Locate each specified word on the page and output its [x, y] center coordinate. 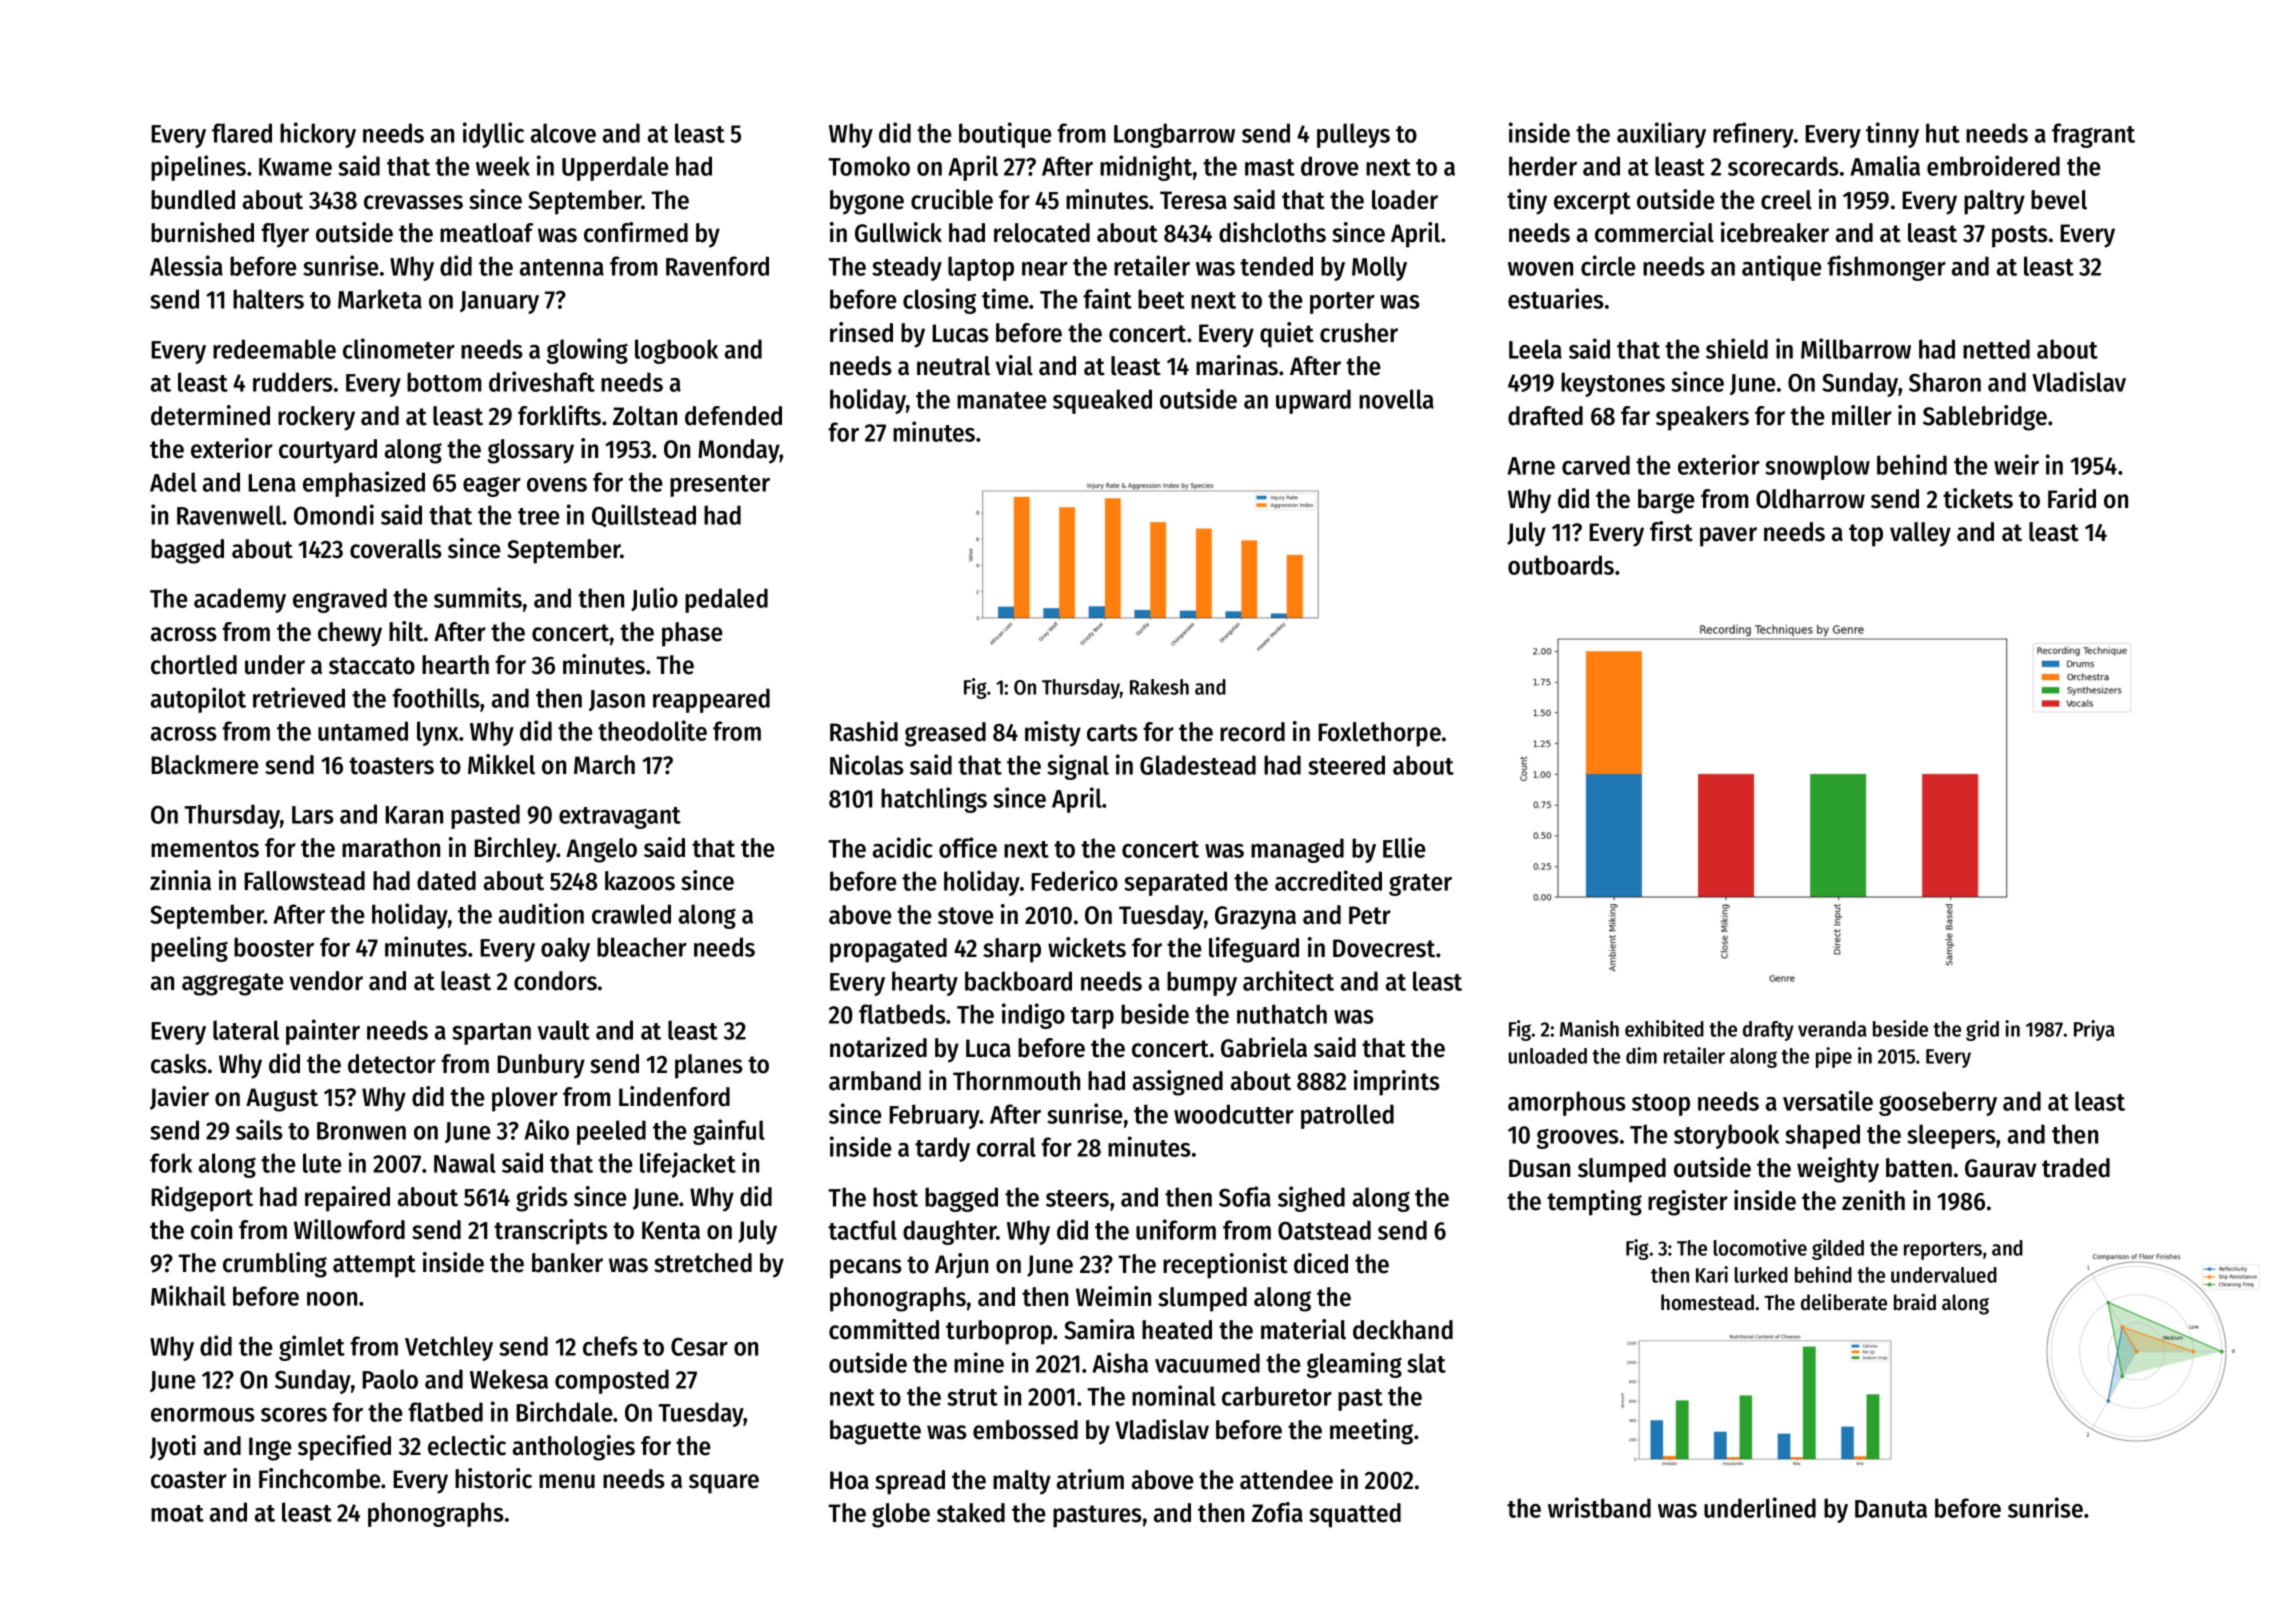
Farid [2072, 498]
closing [939, 301]
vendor [326, 981]
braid [1915, 1302]
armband [875, 1081]
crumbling [275, 1265]
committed [884, 1329]
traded [2076, 1168]
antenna [562, 267]
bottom [444, 382]
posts [2020, 236]
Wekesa [509, 1379]
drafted [1545, 416]
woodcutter [1234, 1114]
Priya [2094, 1030]
